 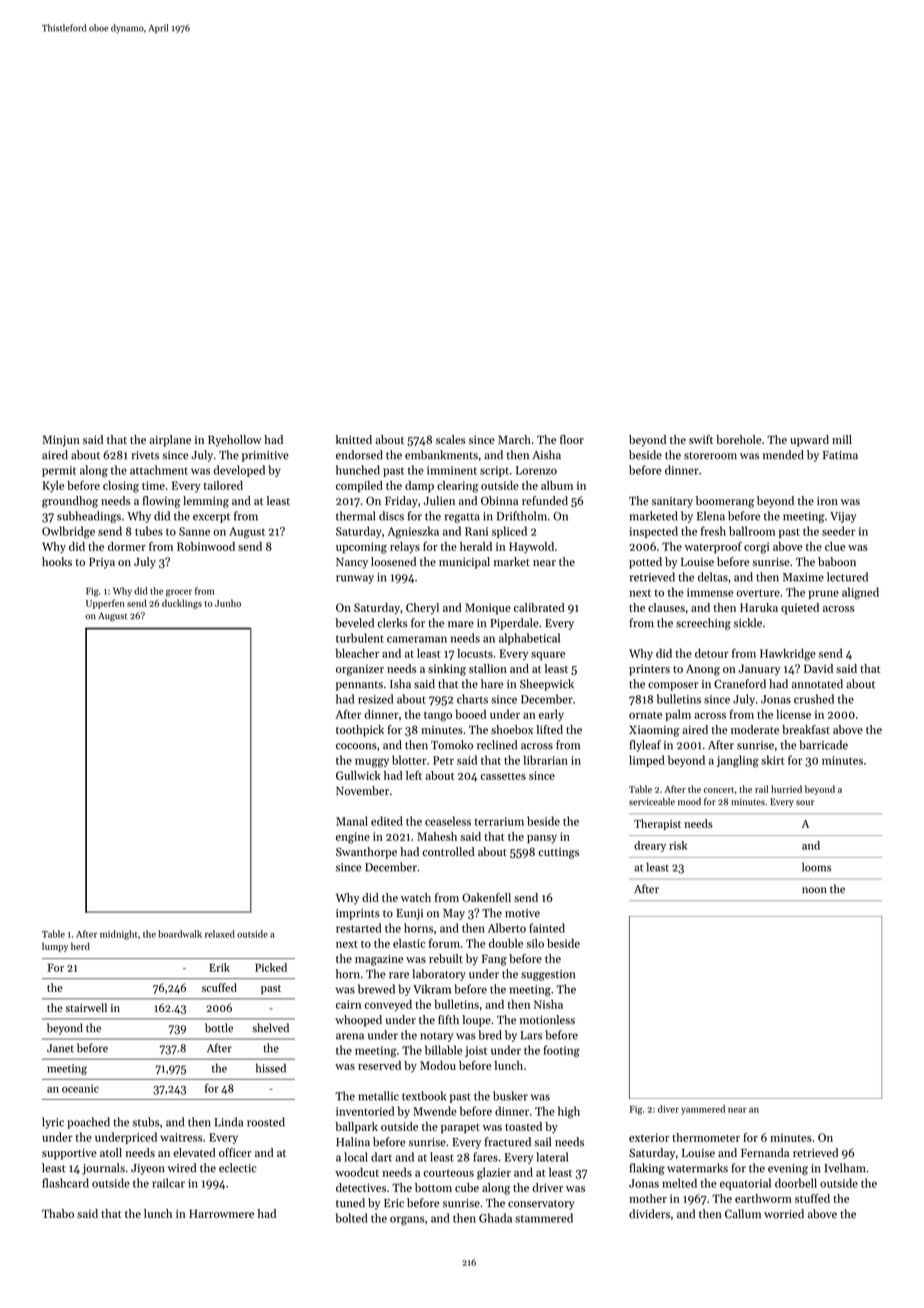 I want to click on scales, so click(x=451, y=439).
